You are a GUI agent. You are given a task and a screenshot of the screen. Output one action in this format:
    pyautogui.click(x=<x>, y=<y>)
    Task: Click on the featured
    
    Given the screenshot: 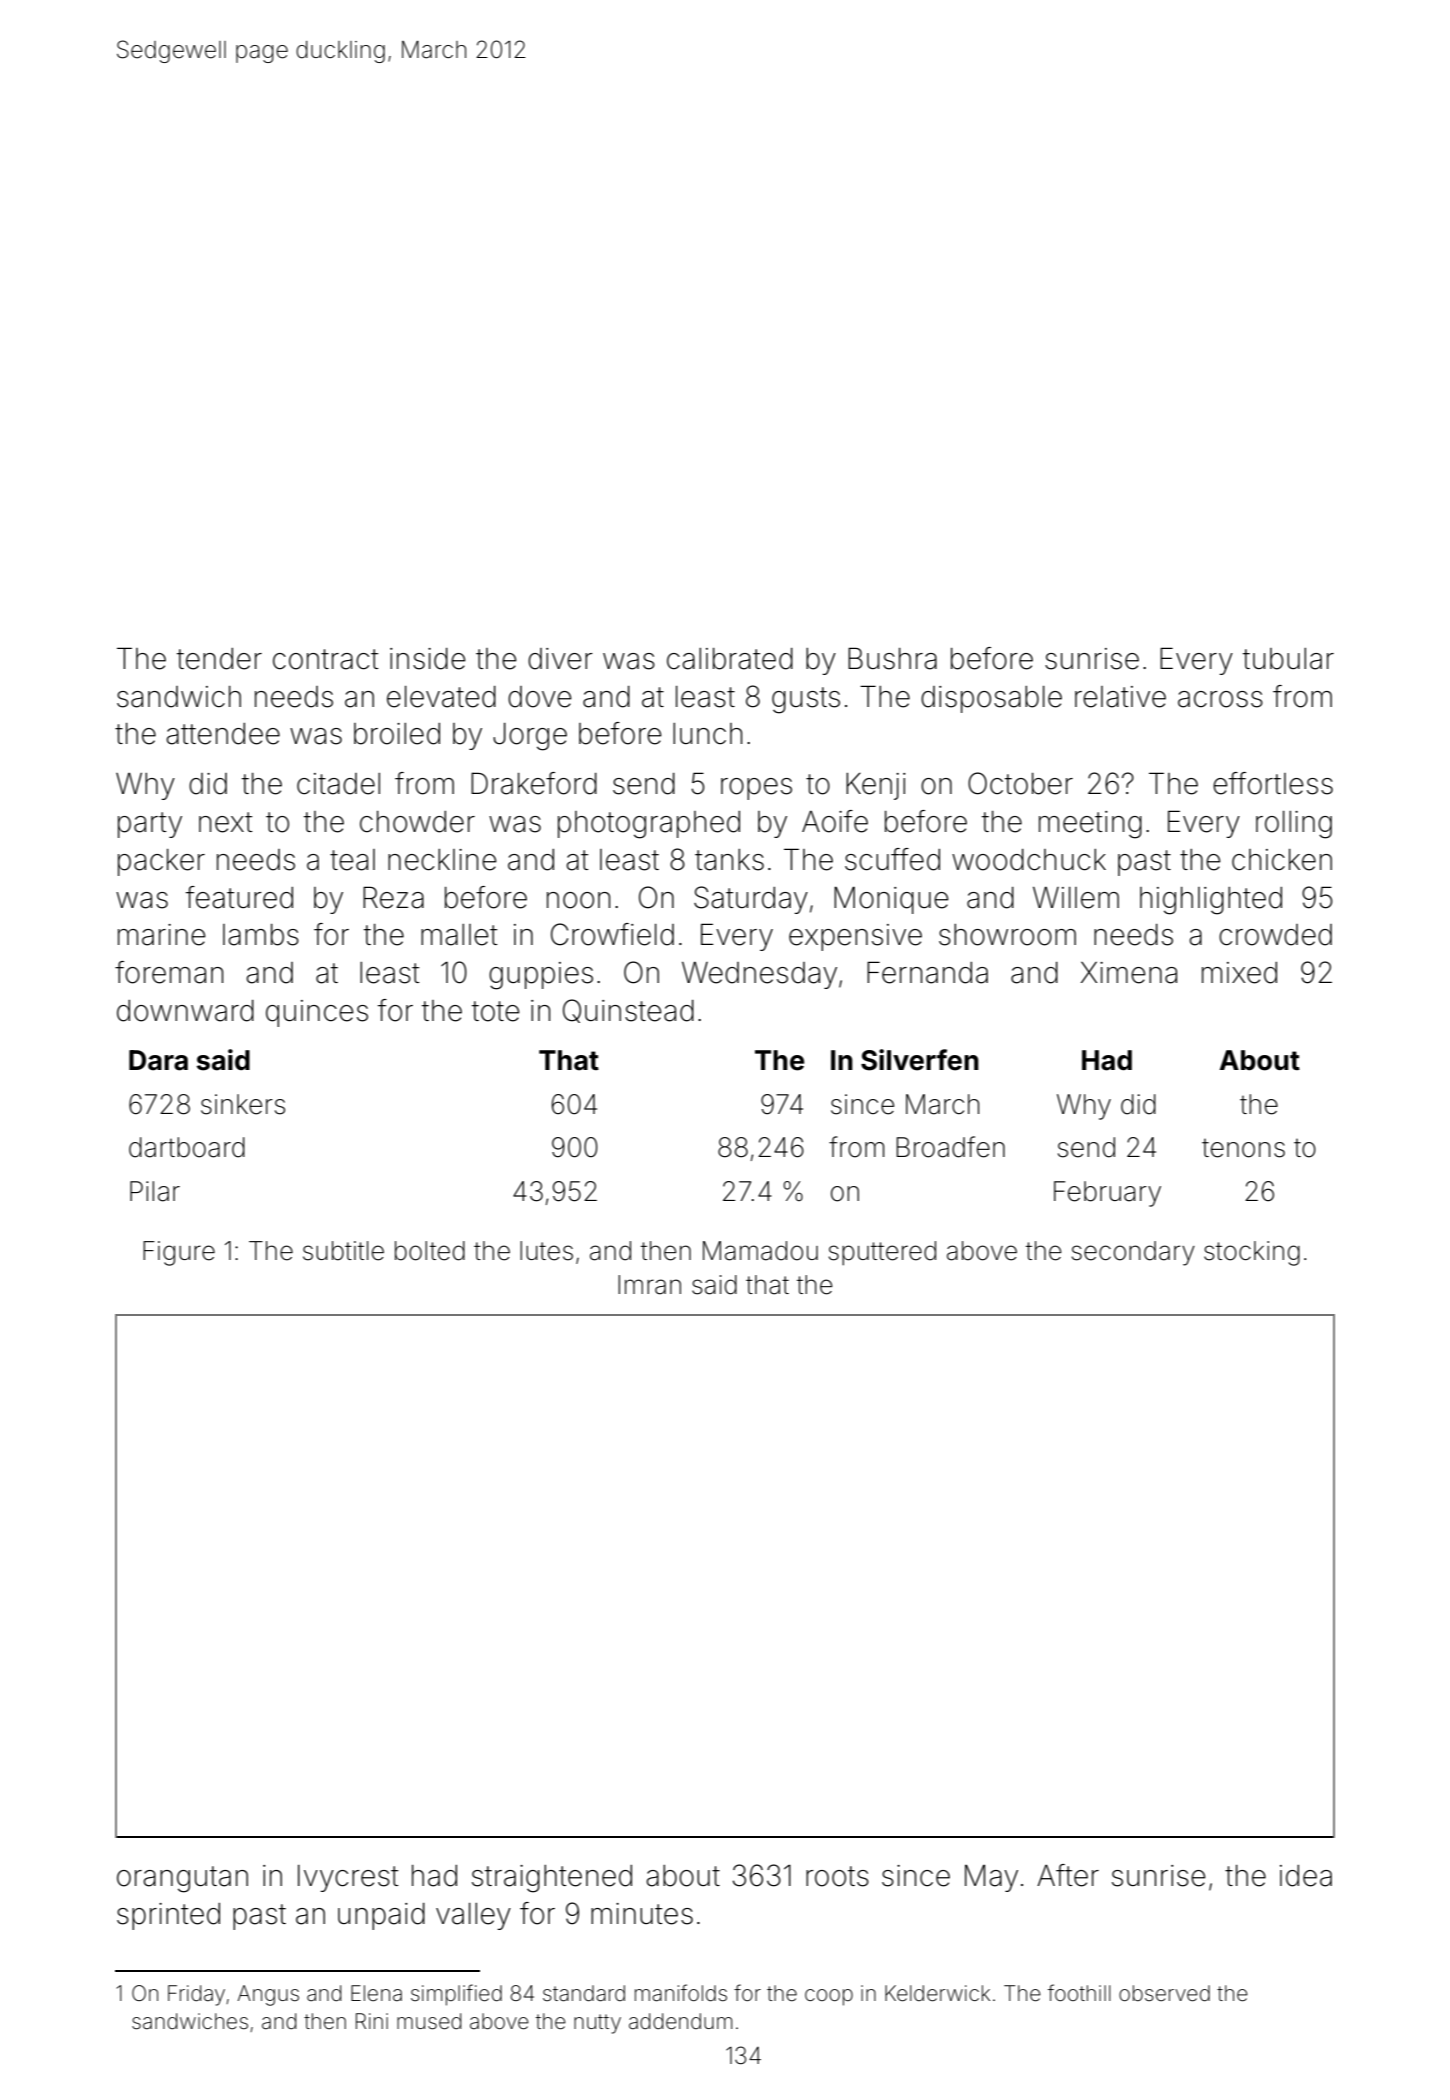 What is the action you would take?
    pyautogui.click(x=239, y=897)
